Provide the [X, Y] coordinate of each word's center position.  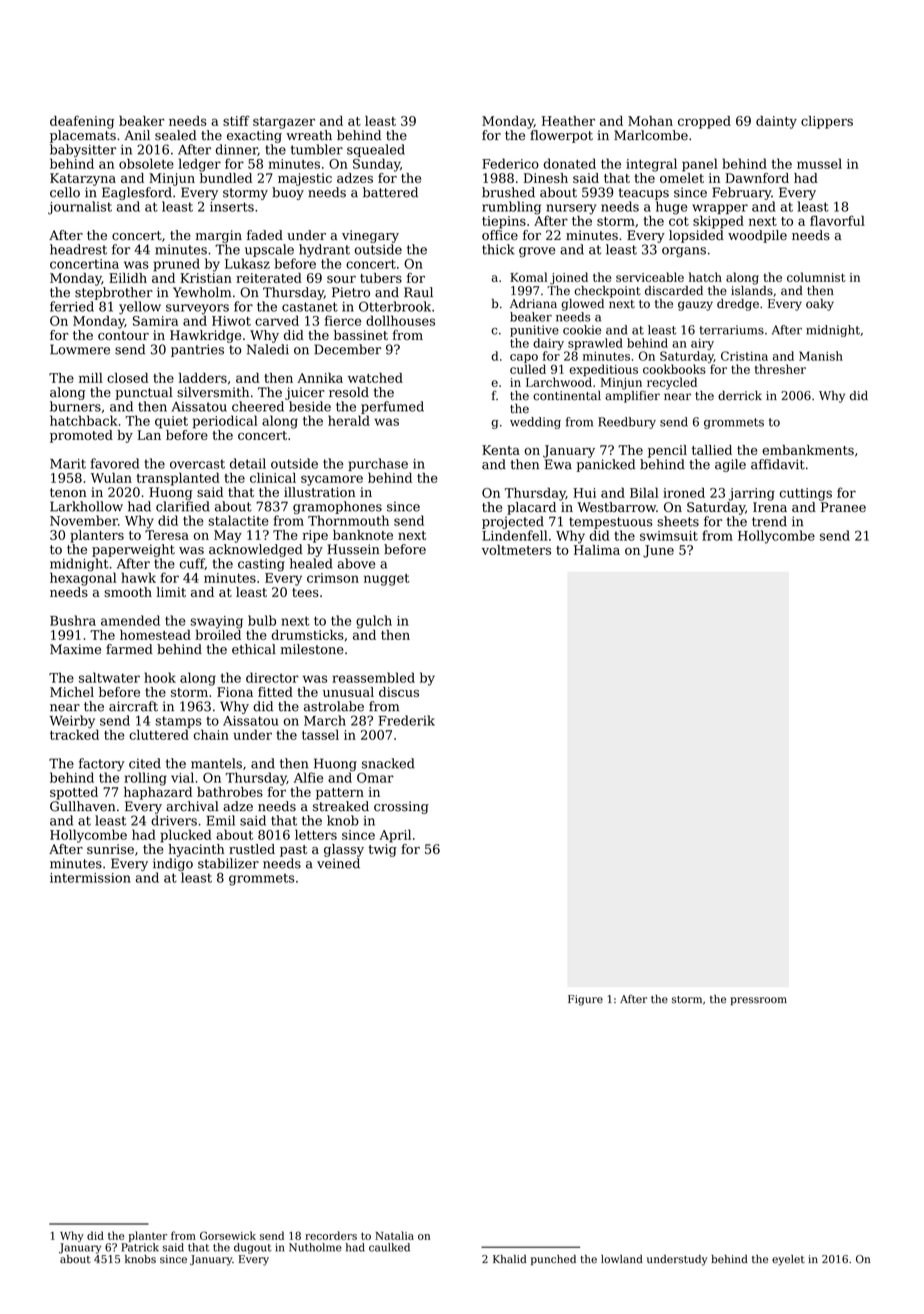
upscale [269, 250]
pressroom [758, 1001]
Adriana [533, 304]
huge [672, 208]
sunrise [110, 849]
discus [399, 692]
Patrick [140, 1247]
